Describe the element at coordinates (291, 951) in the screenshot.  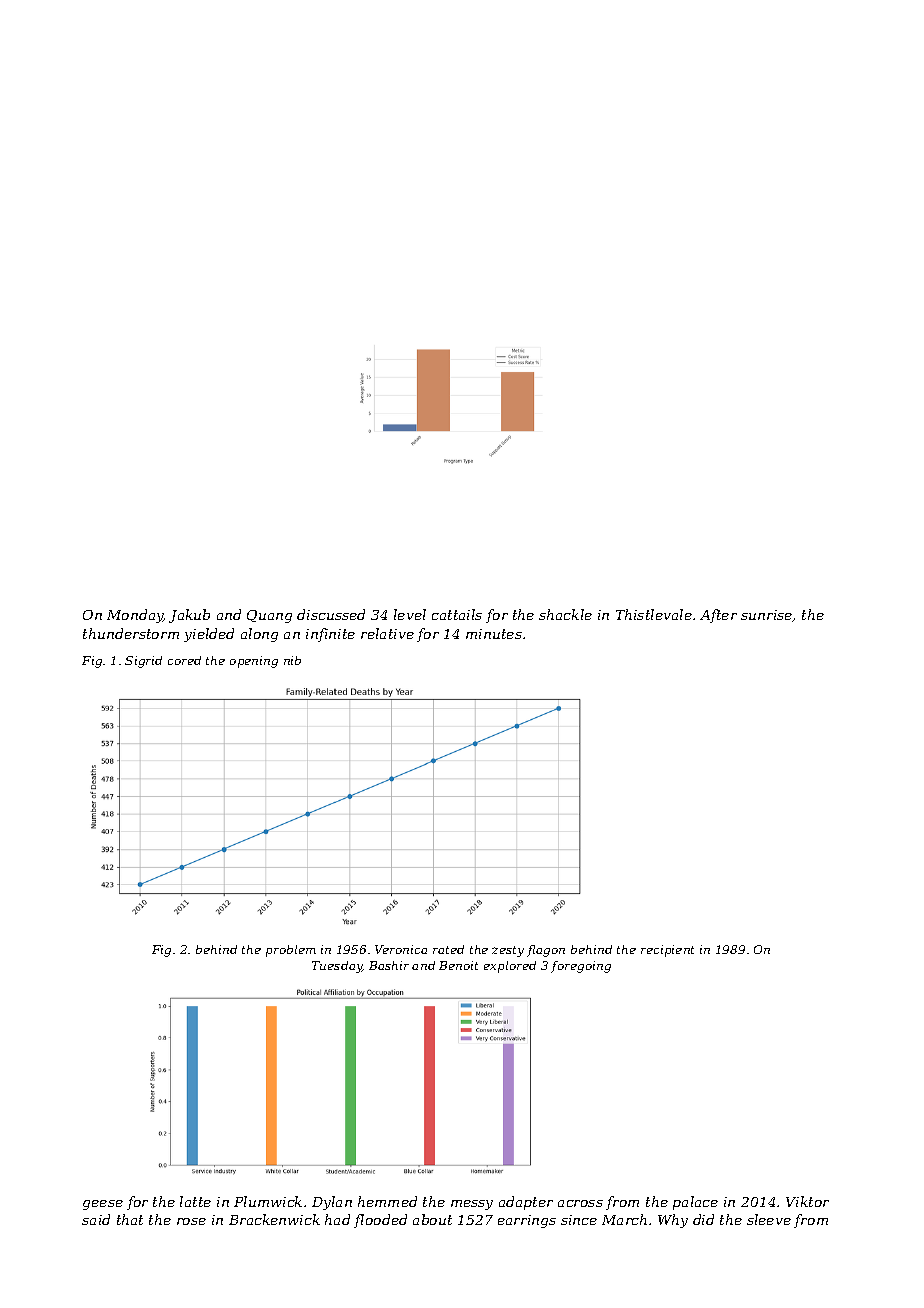
I see `problem` at that location.
